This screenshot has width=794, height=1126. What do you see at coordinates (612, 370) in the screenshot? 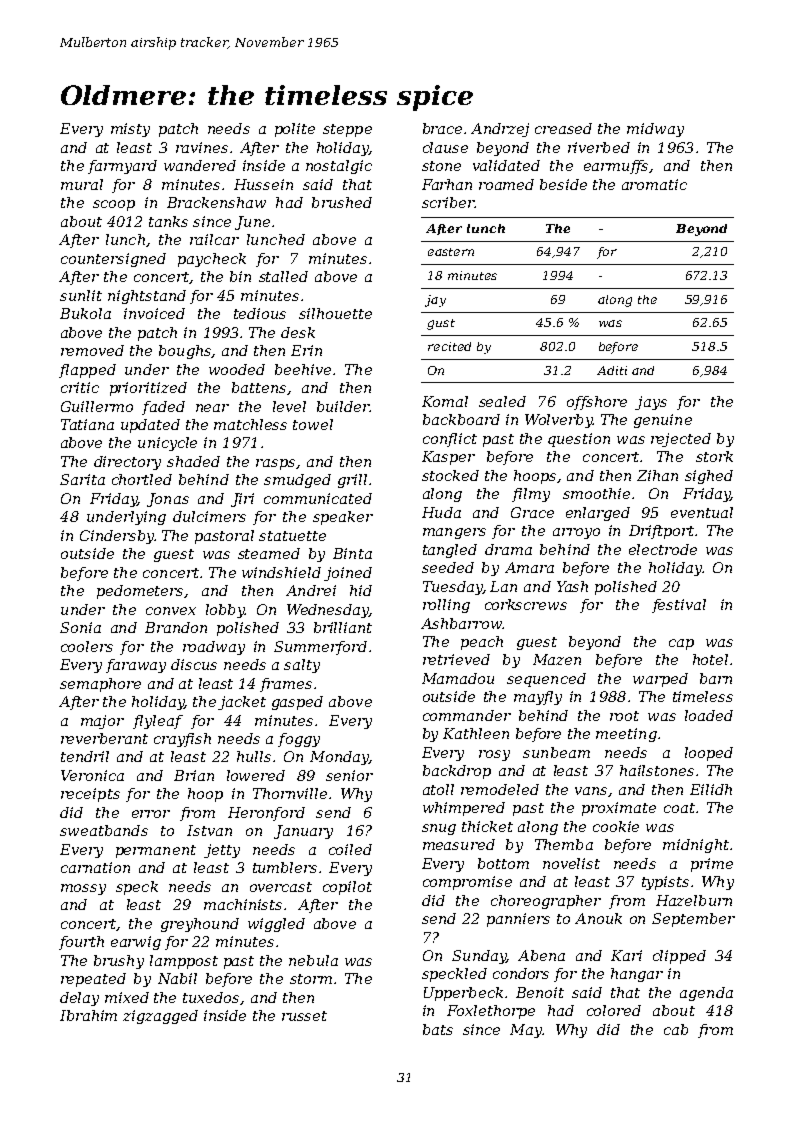
I see `Aditi` at bounding box center [612, 370].
